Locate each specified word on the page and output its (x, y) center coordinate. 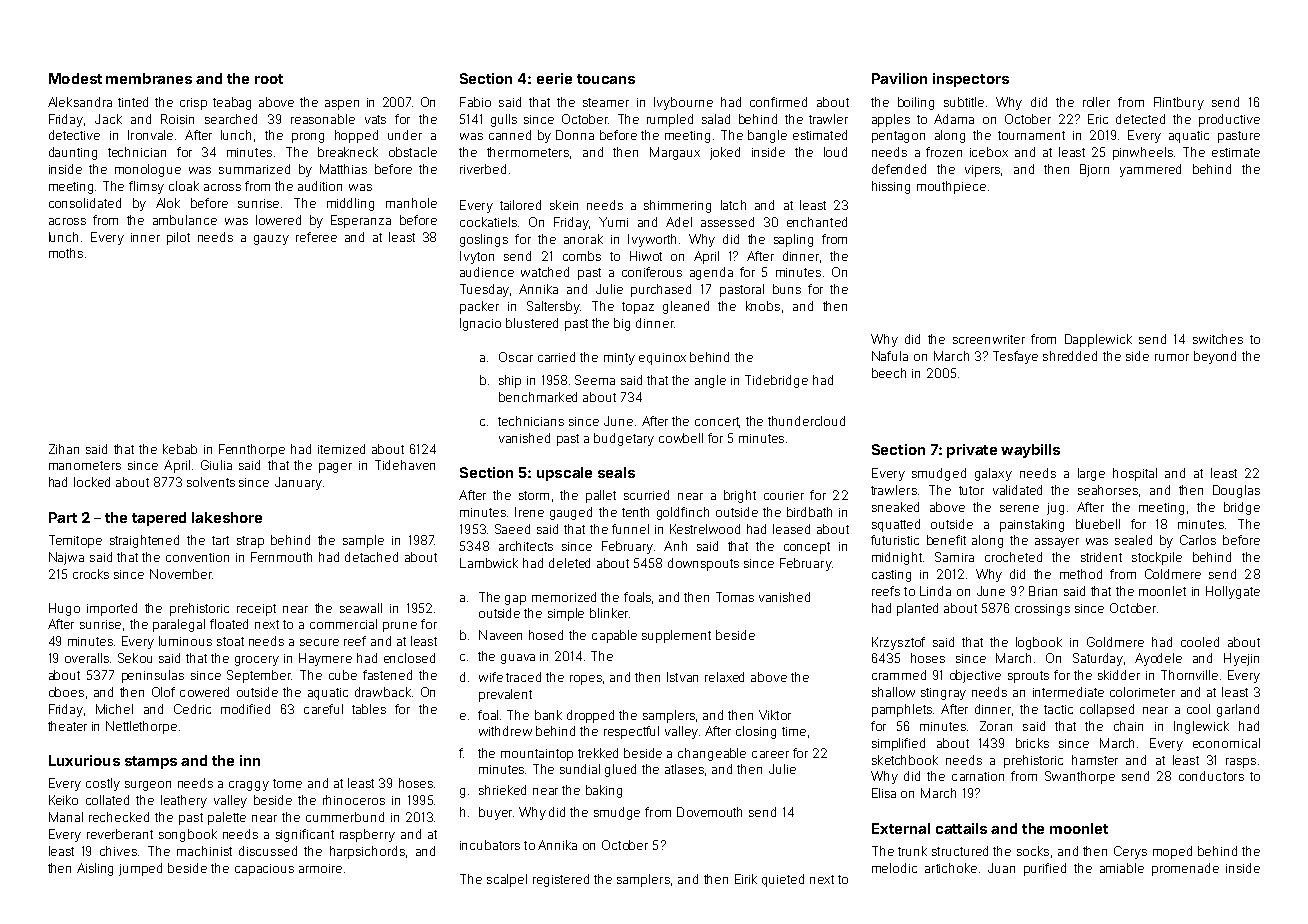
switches (1218, 339)
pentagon (898, 137)
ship (510, 381)
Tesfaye (1015, 357)
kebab (180, 449)
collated (107, 800)
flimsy (146, 187)
